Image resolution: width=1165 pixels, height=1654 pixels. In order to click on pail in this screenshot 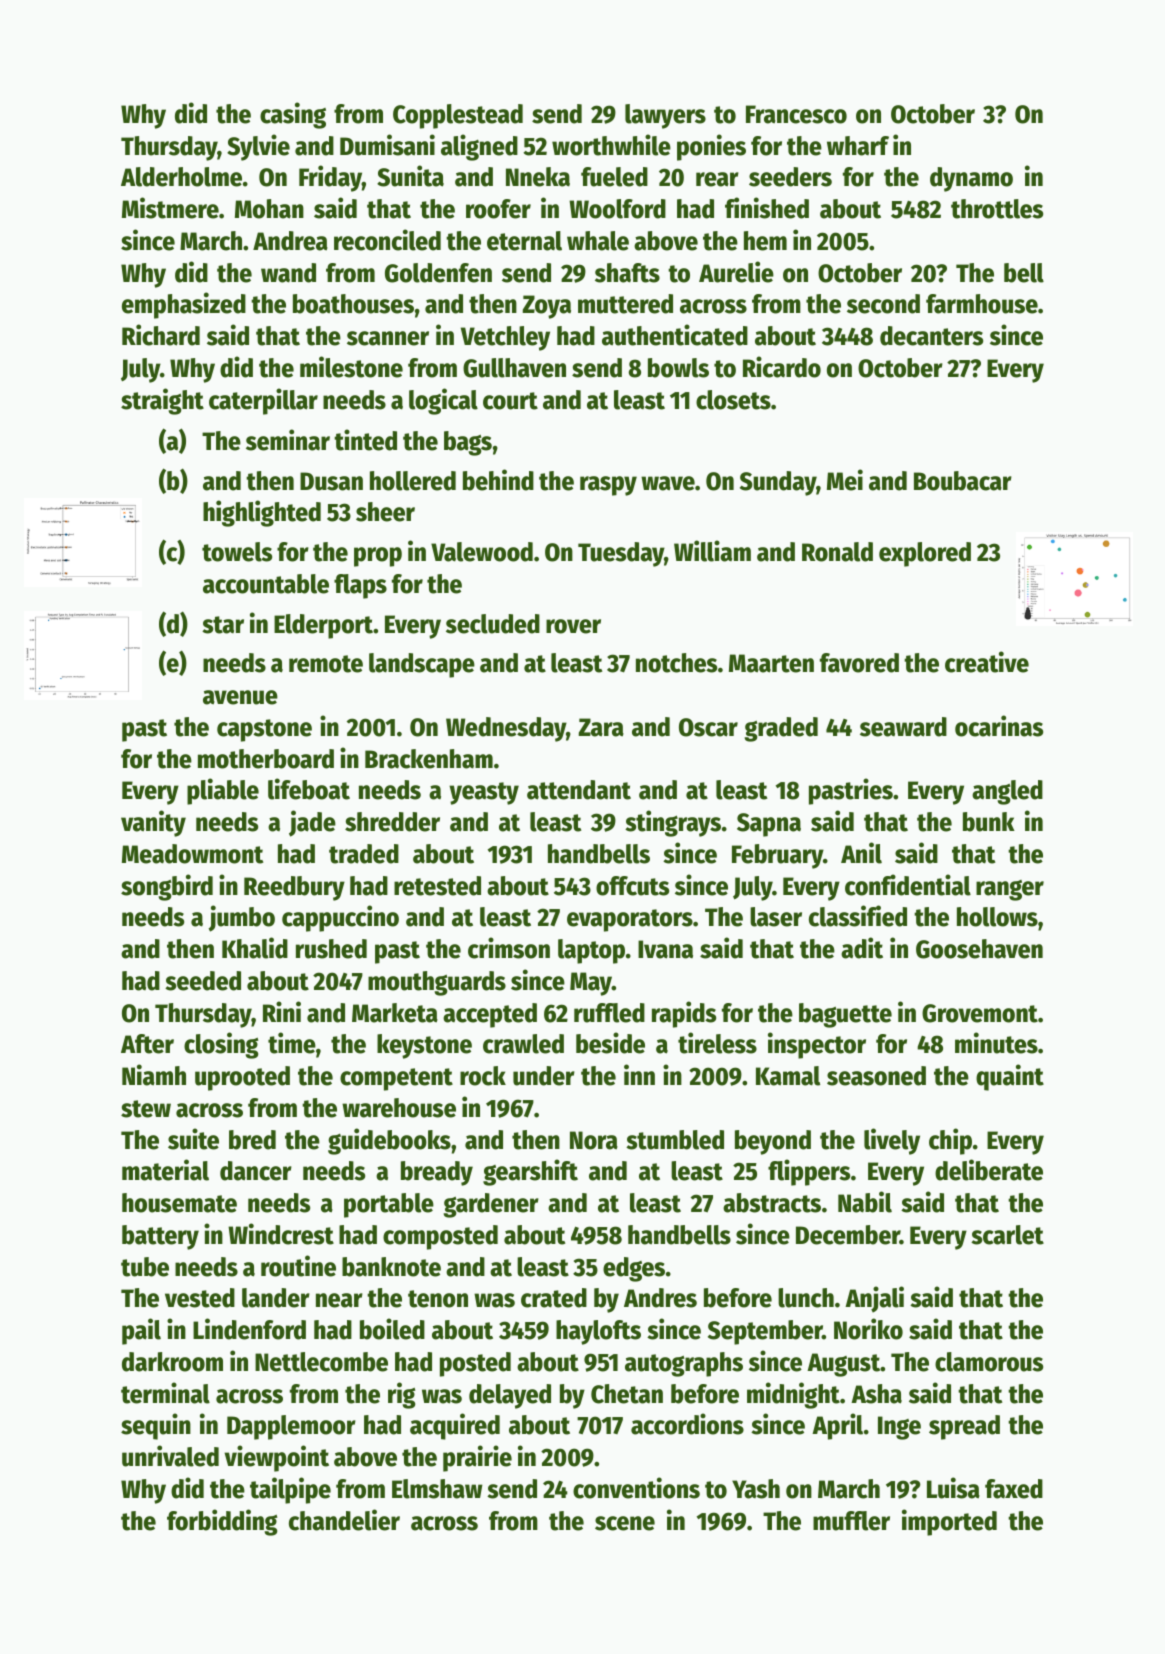, I will do `click(141, 1331)`.
